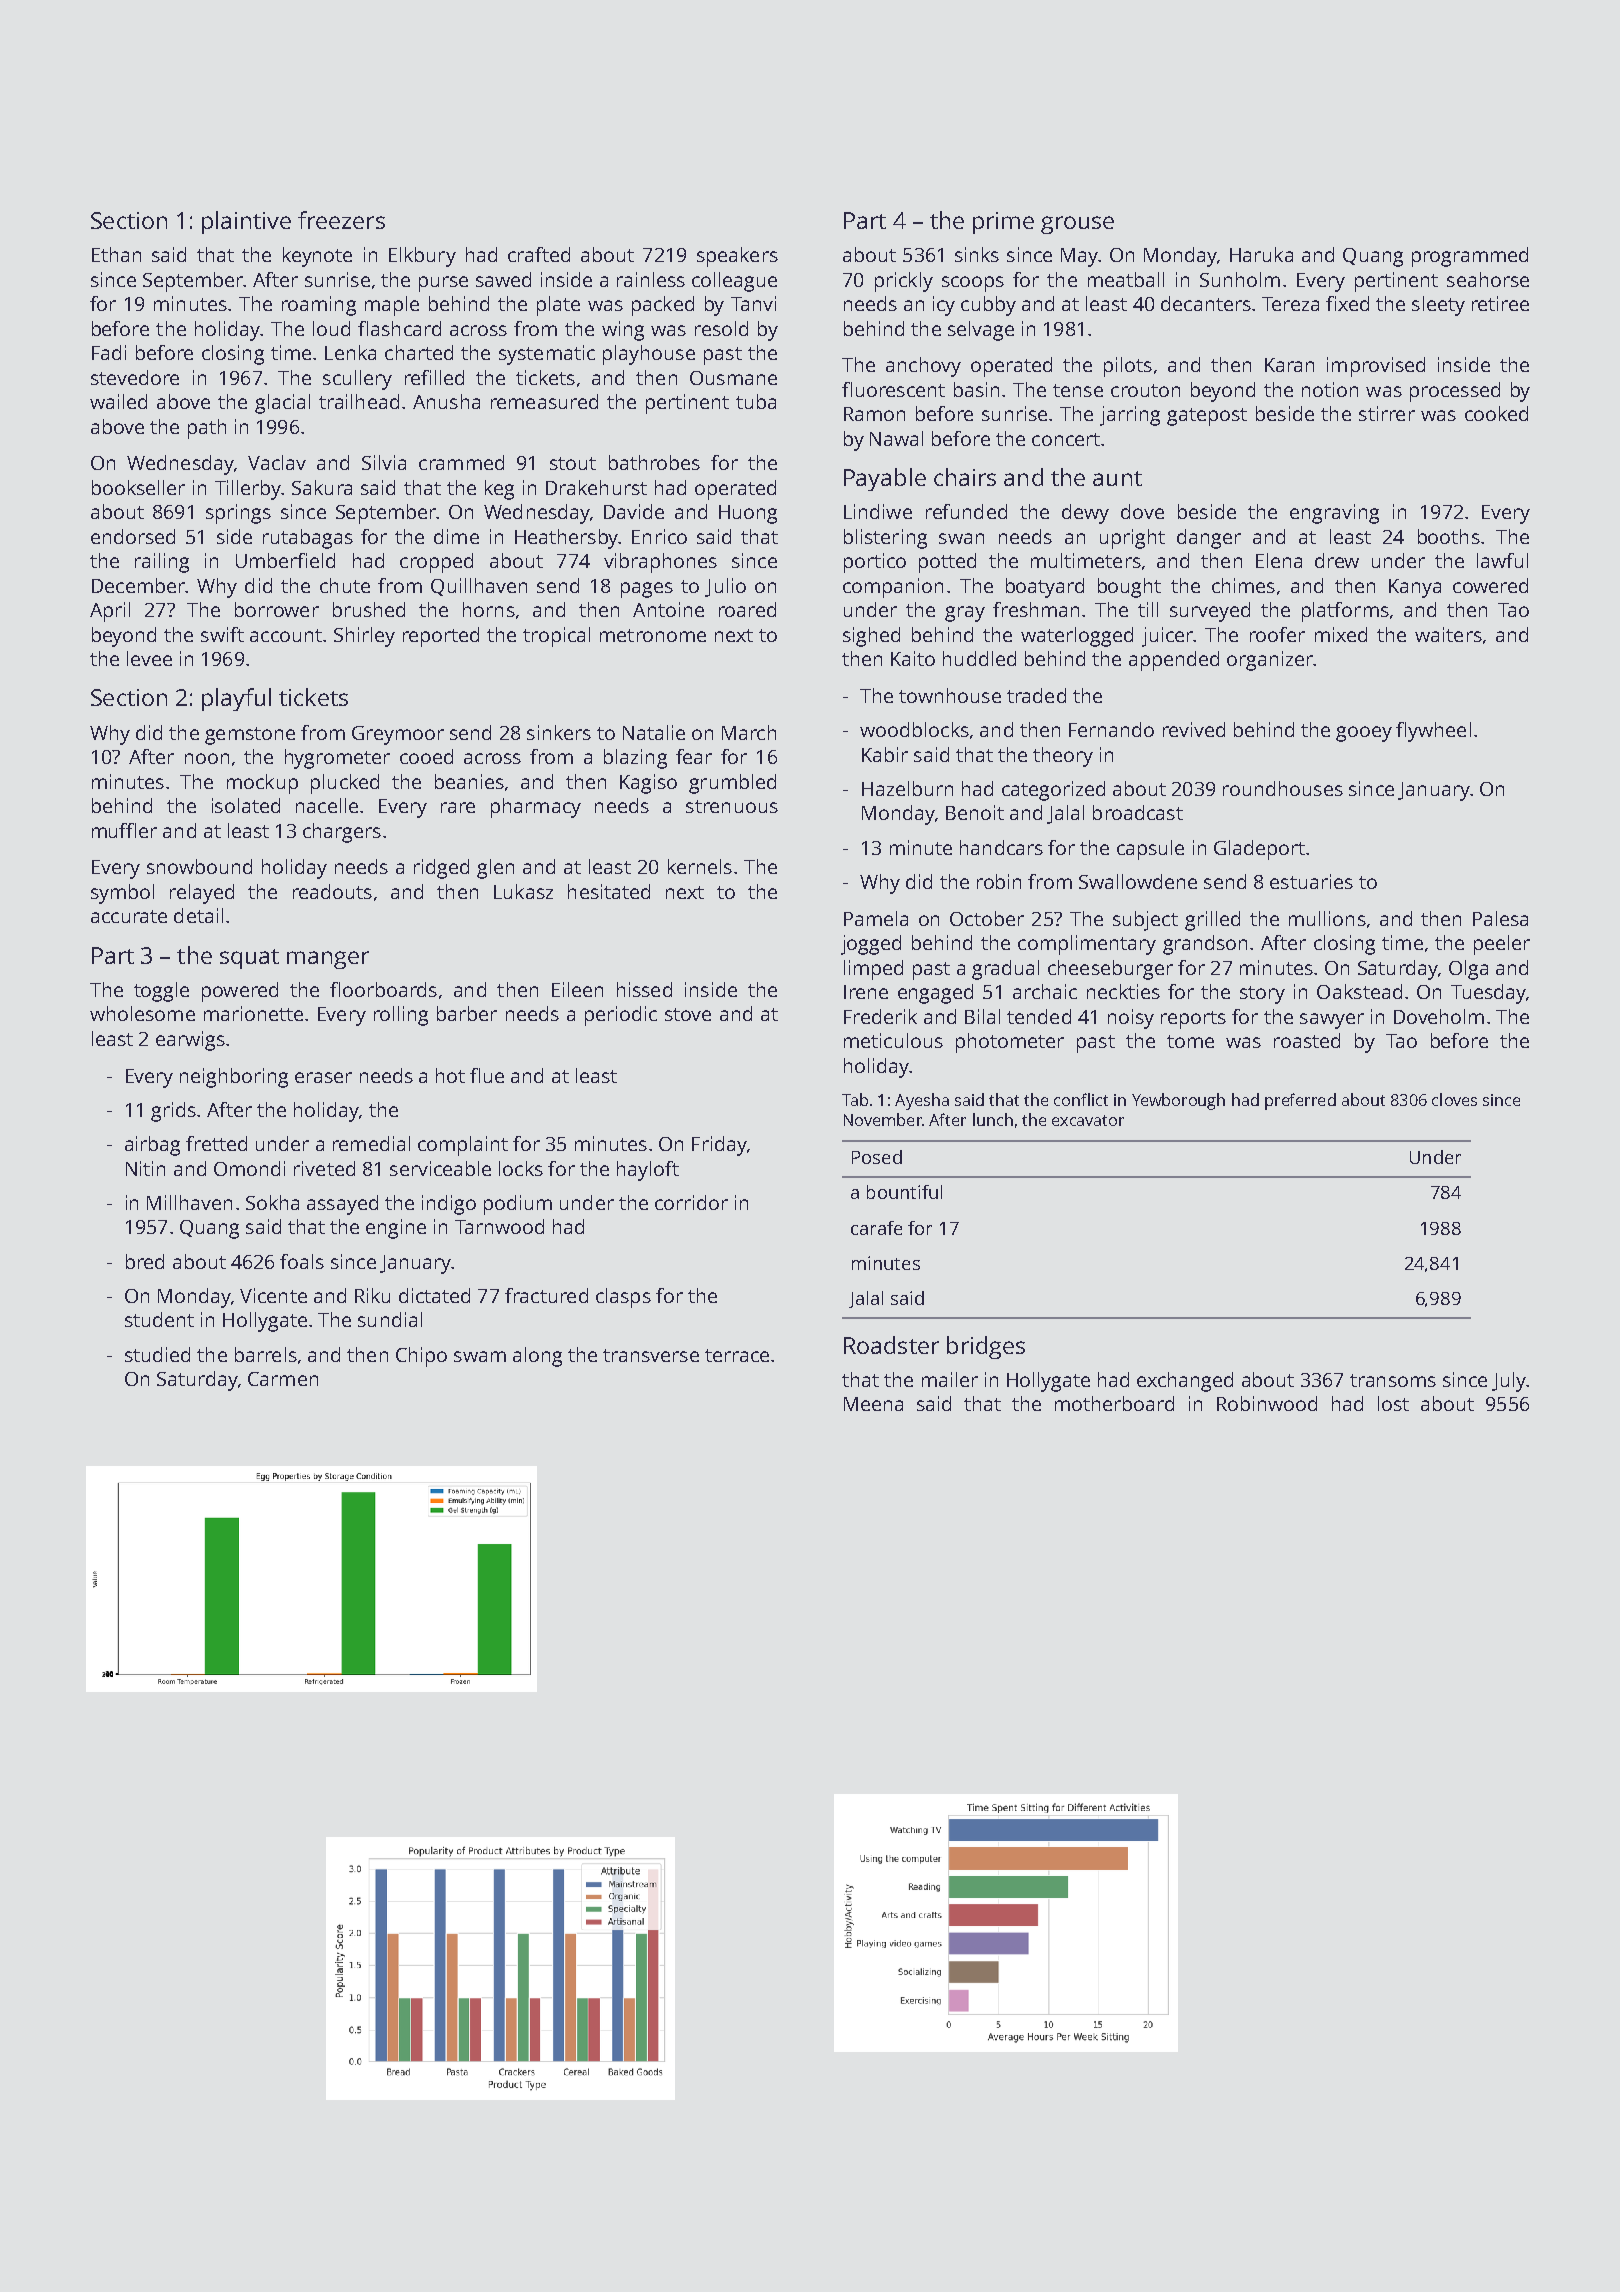 This page has width=1620, height=2292. What do you see at coordinates (609, 891) in the page?
I see `hesitated` at bounding box center [609, 891].
